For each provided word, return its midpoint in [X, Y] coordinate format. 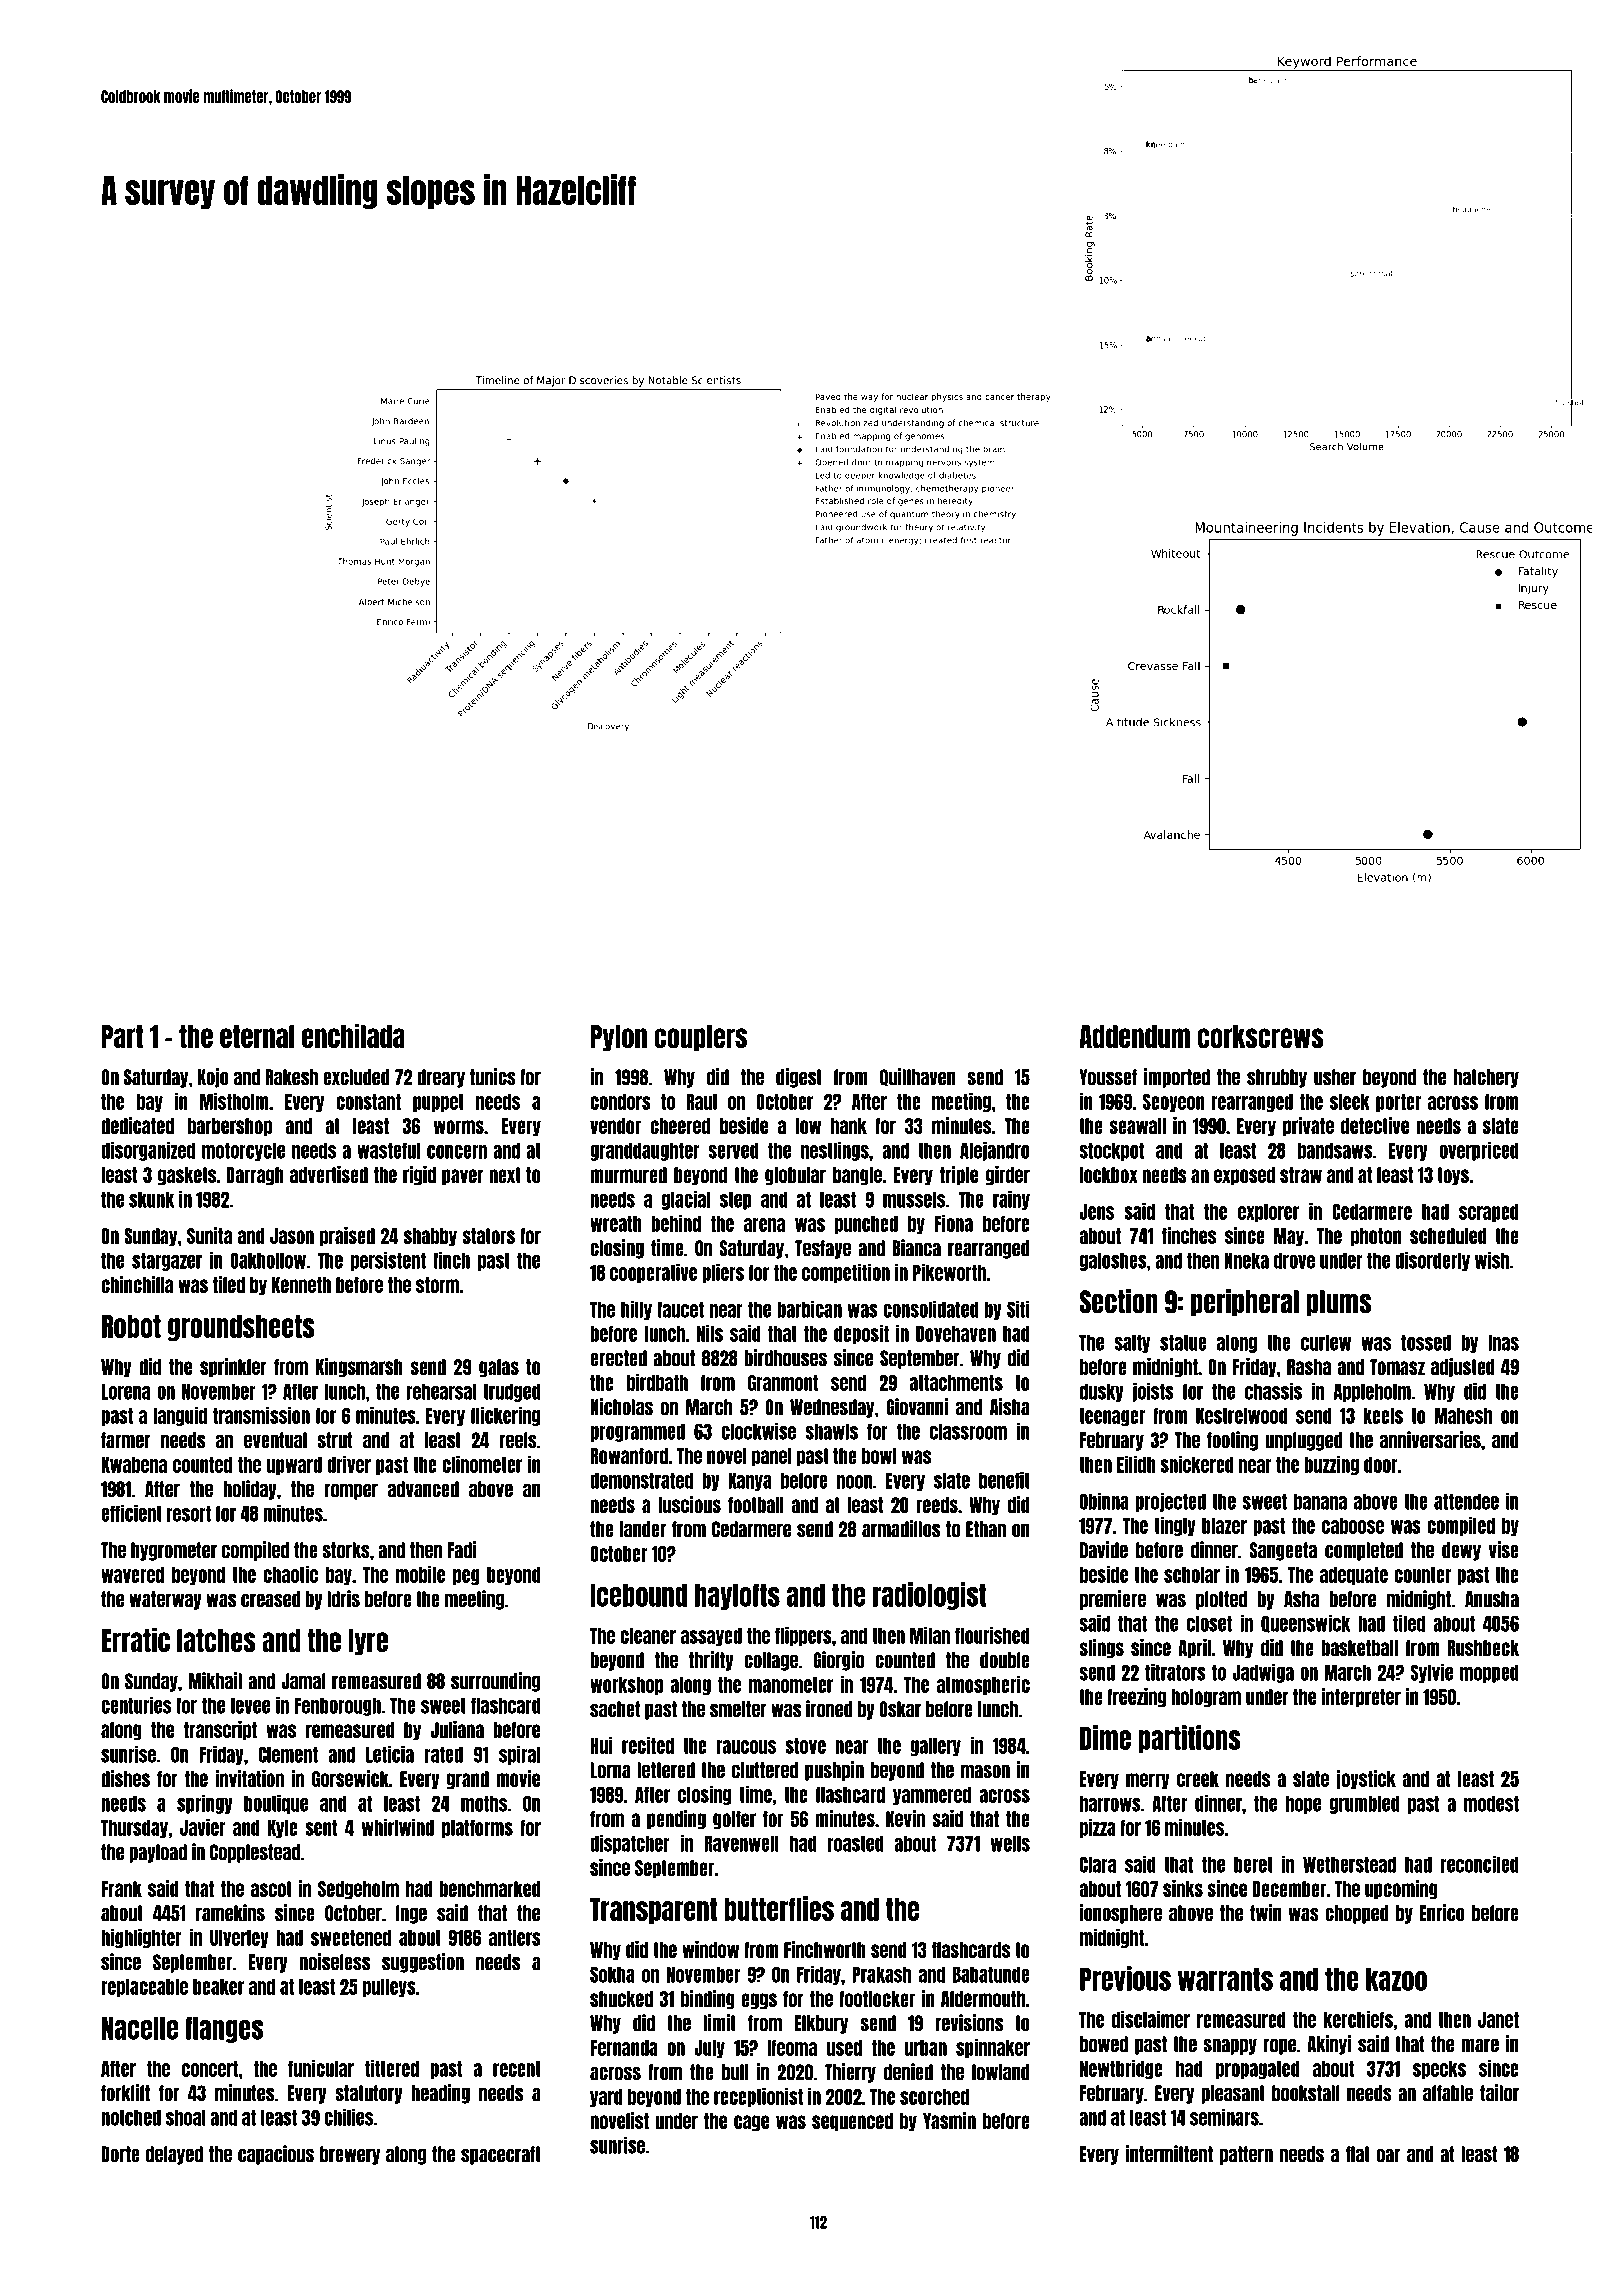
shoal [186, 2117]
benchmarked [490, 1889]
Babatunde [991, 1974]
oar [1388, 2155]
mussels [914, 1199]
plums [1338, 1303]
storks [346, 1550]
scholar [1192, 1575]
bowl [879, 1456]
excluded [356, 1077]
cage [751, 2123]
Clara [1098, 1864]
